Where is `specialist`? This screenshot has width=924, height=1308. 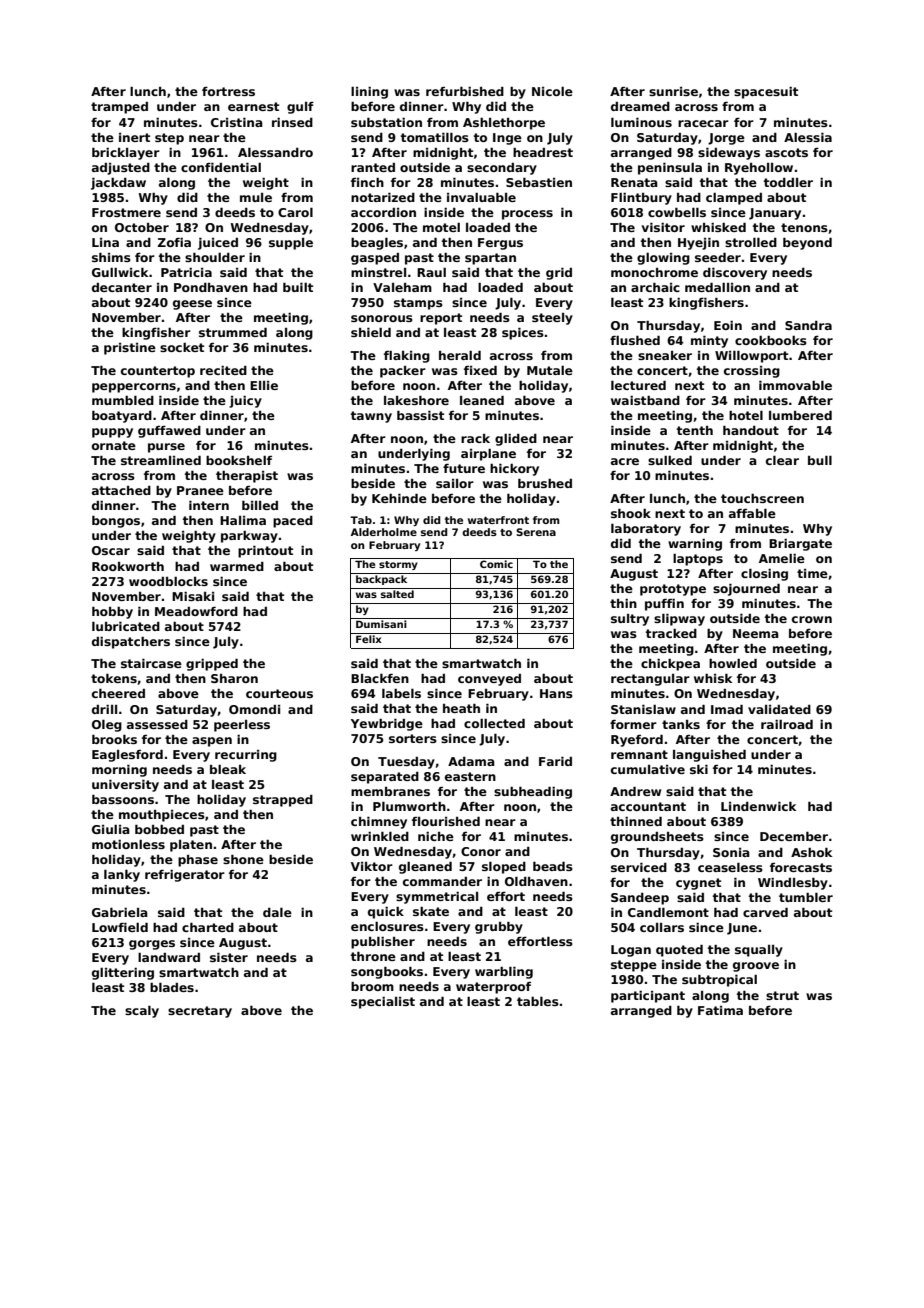 specialist is located at coordinates (383, 1003).
